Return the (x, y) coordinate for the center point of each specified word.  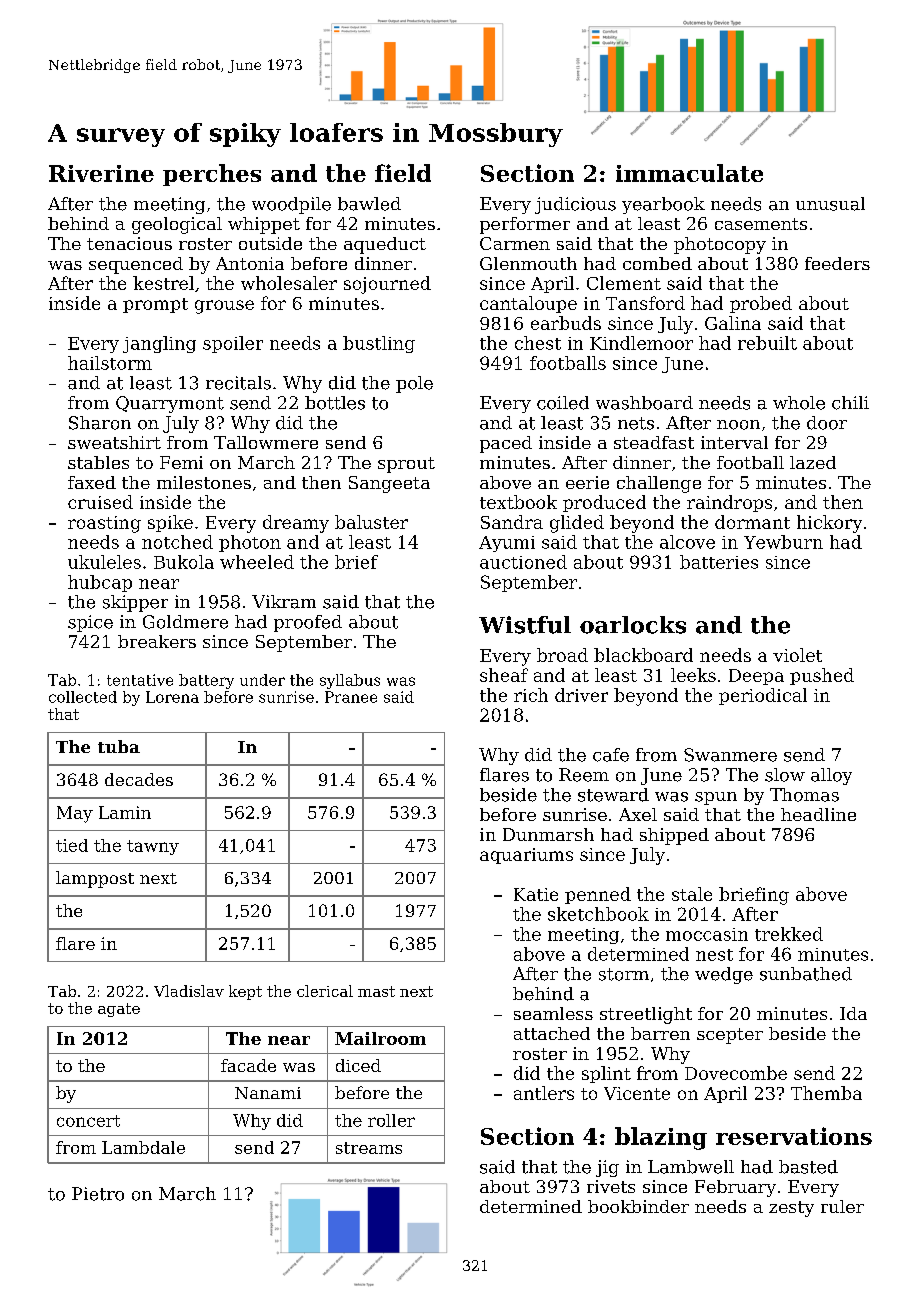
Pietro (98, 1194)
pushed (822, 676)
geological (177, 225)
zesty (791, 1209)
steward (613, 795)
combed (657, 263)
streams (369, 1148)
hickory (829, 524)
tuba (119, 746)
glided (577, 524)
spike (170, 523)
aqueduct (385, 245)
